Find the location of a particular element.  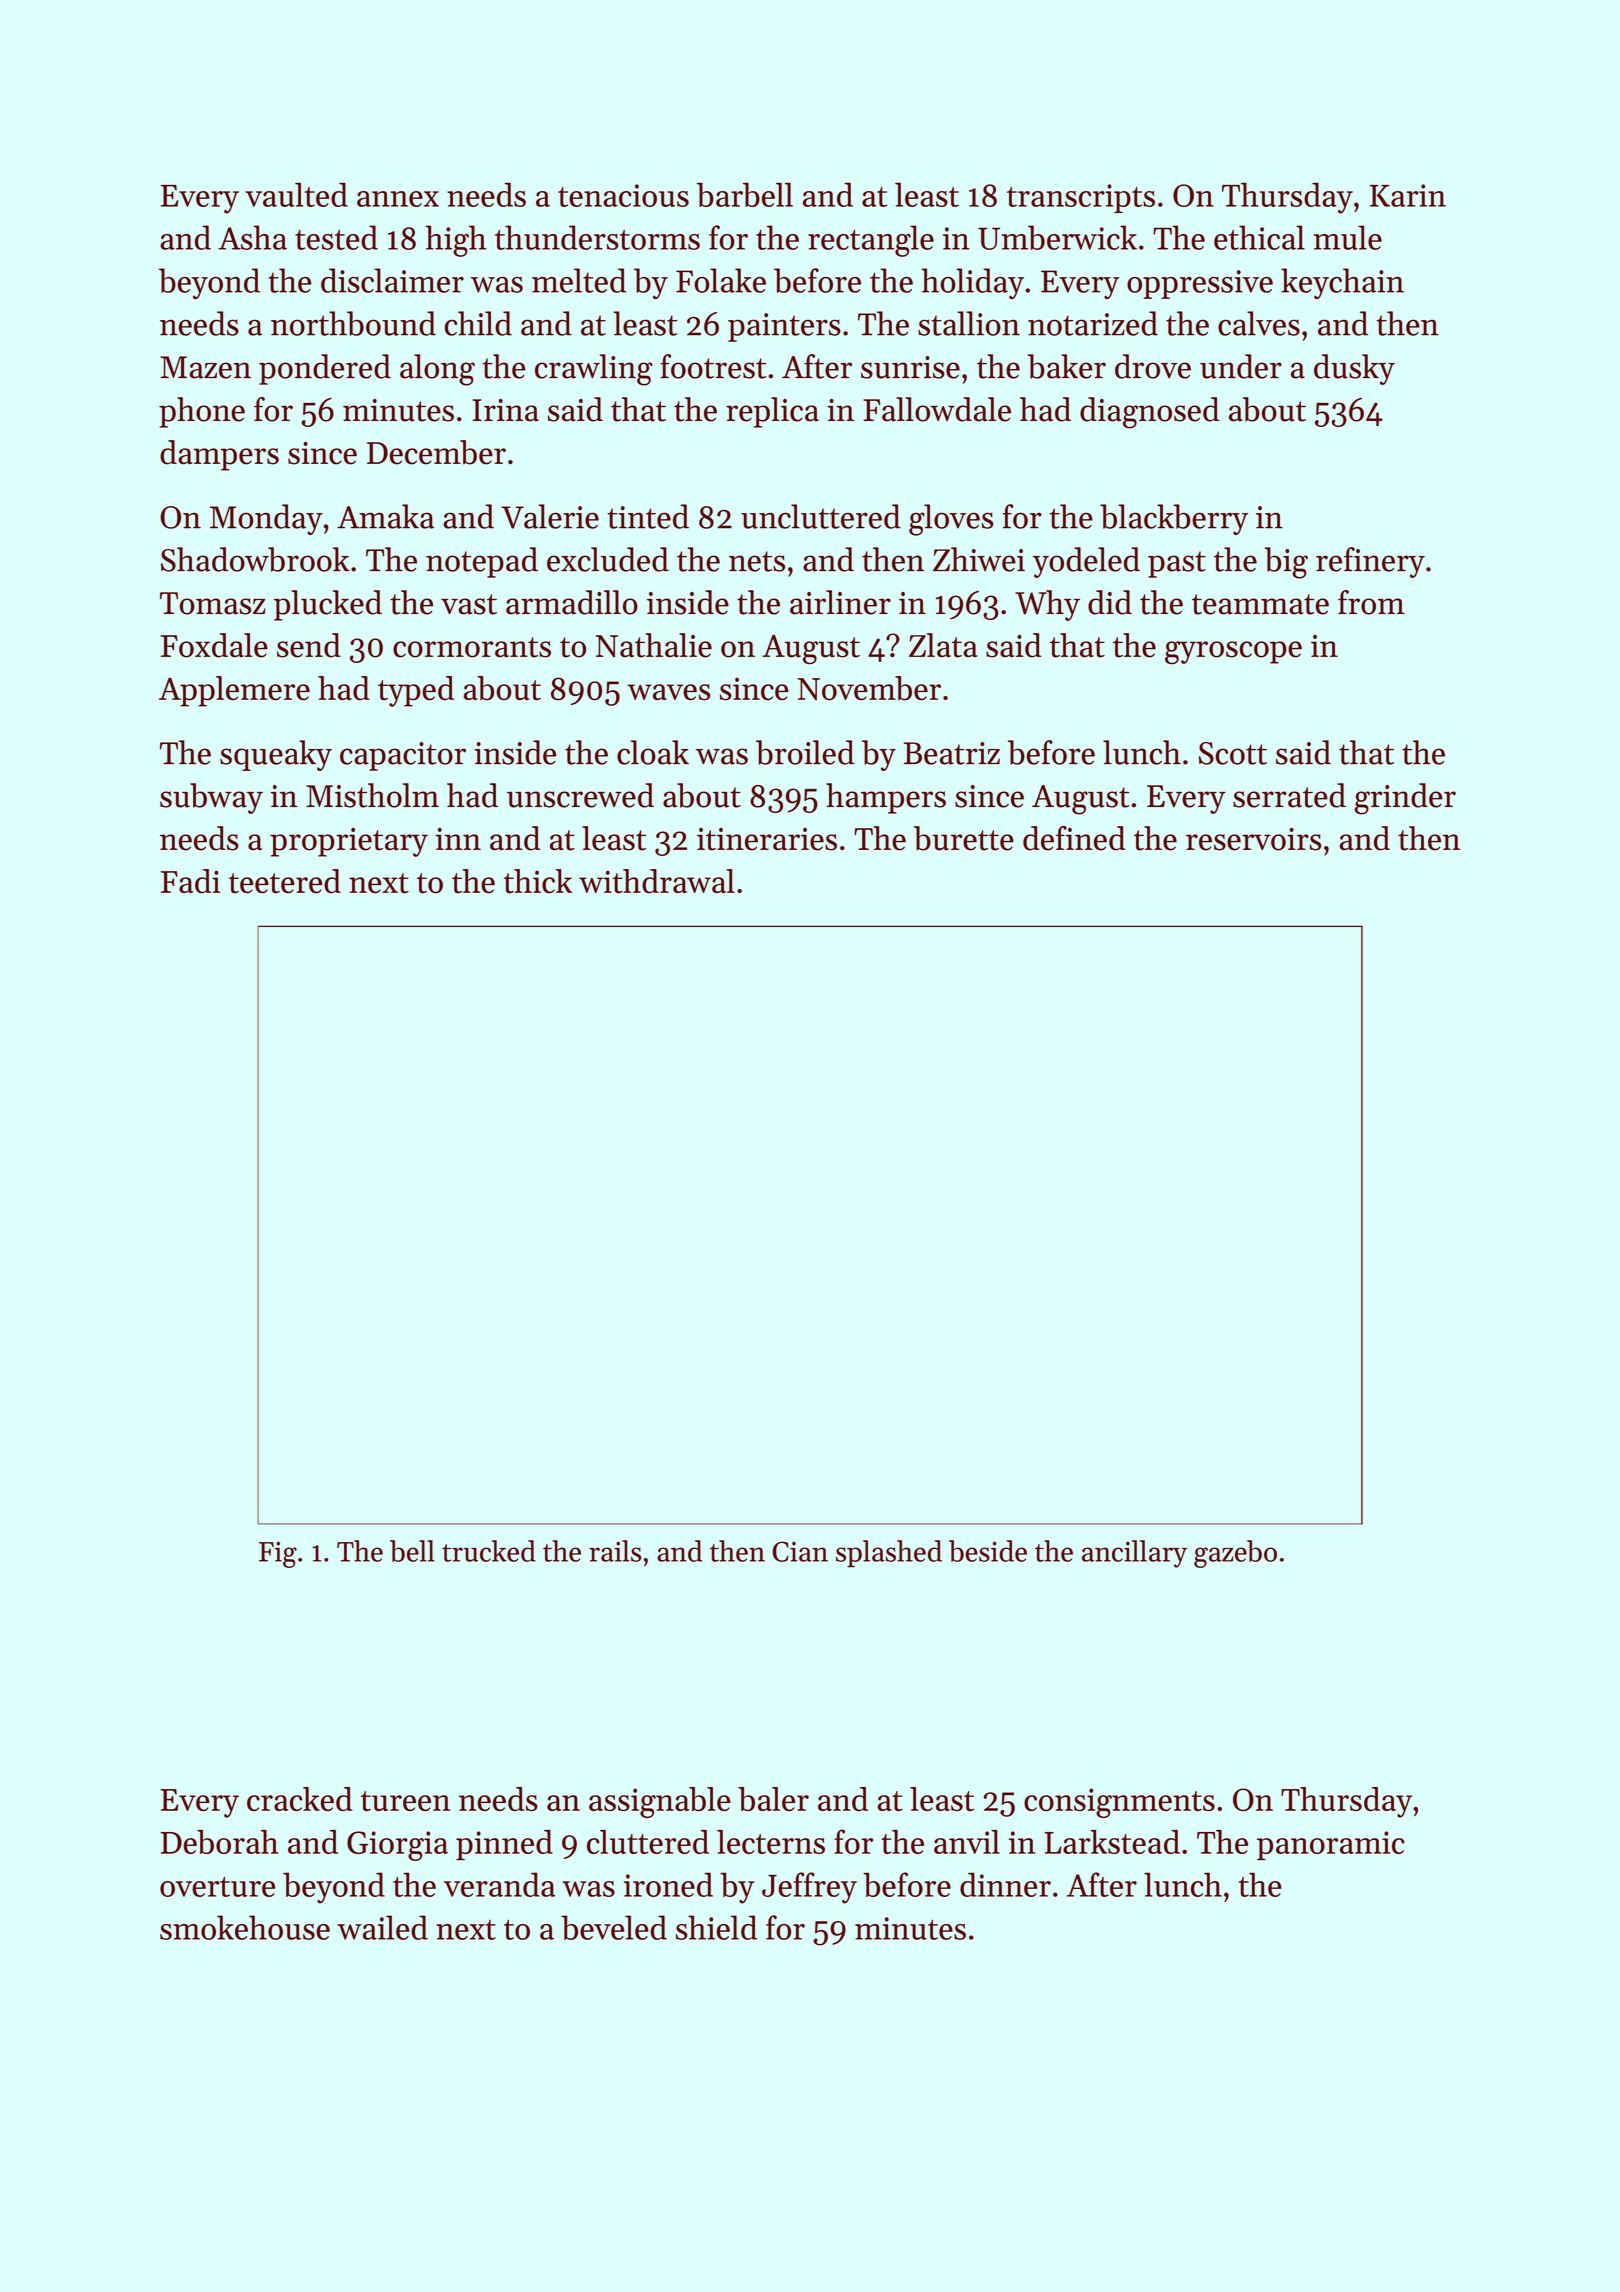

teetered is located at coordinates (285, 881).
